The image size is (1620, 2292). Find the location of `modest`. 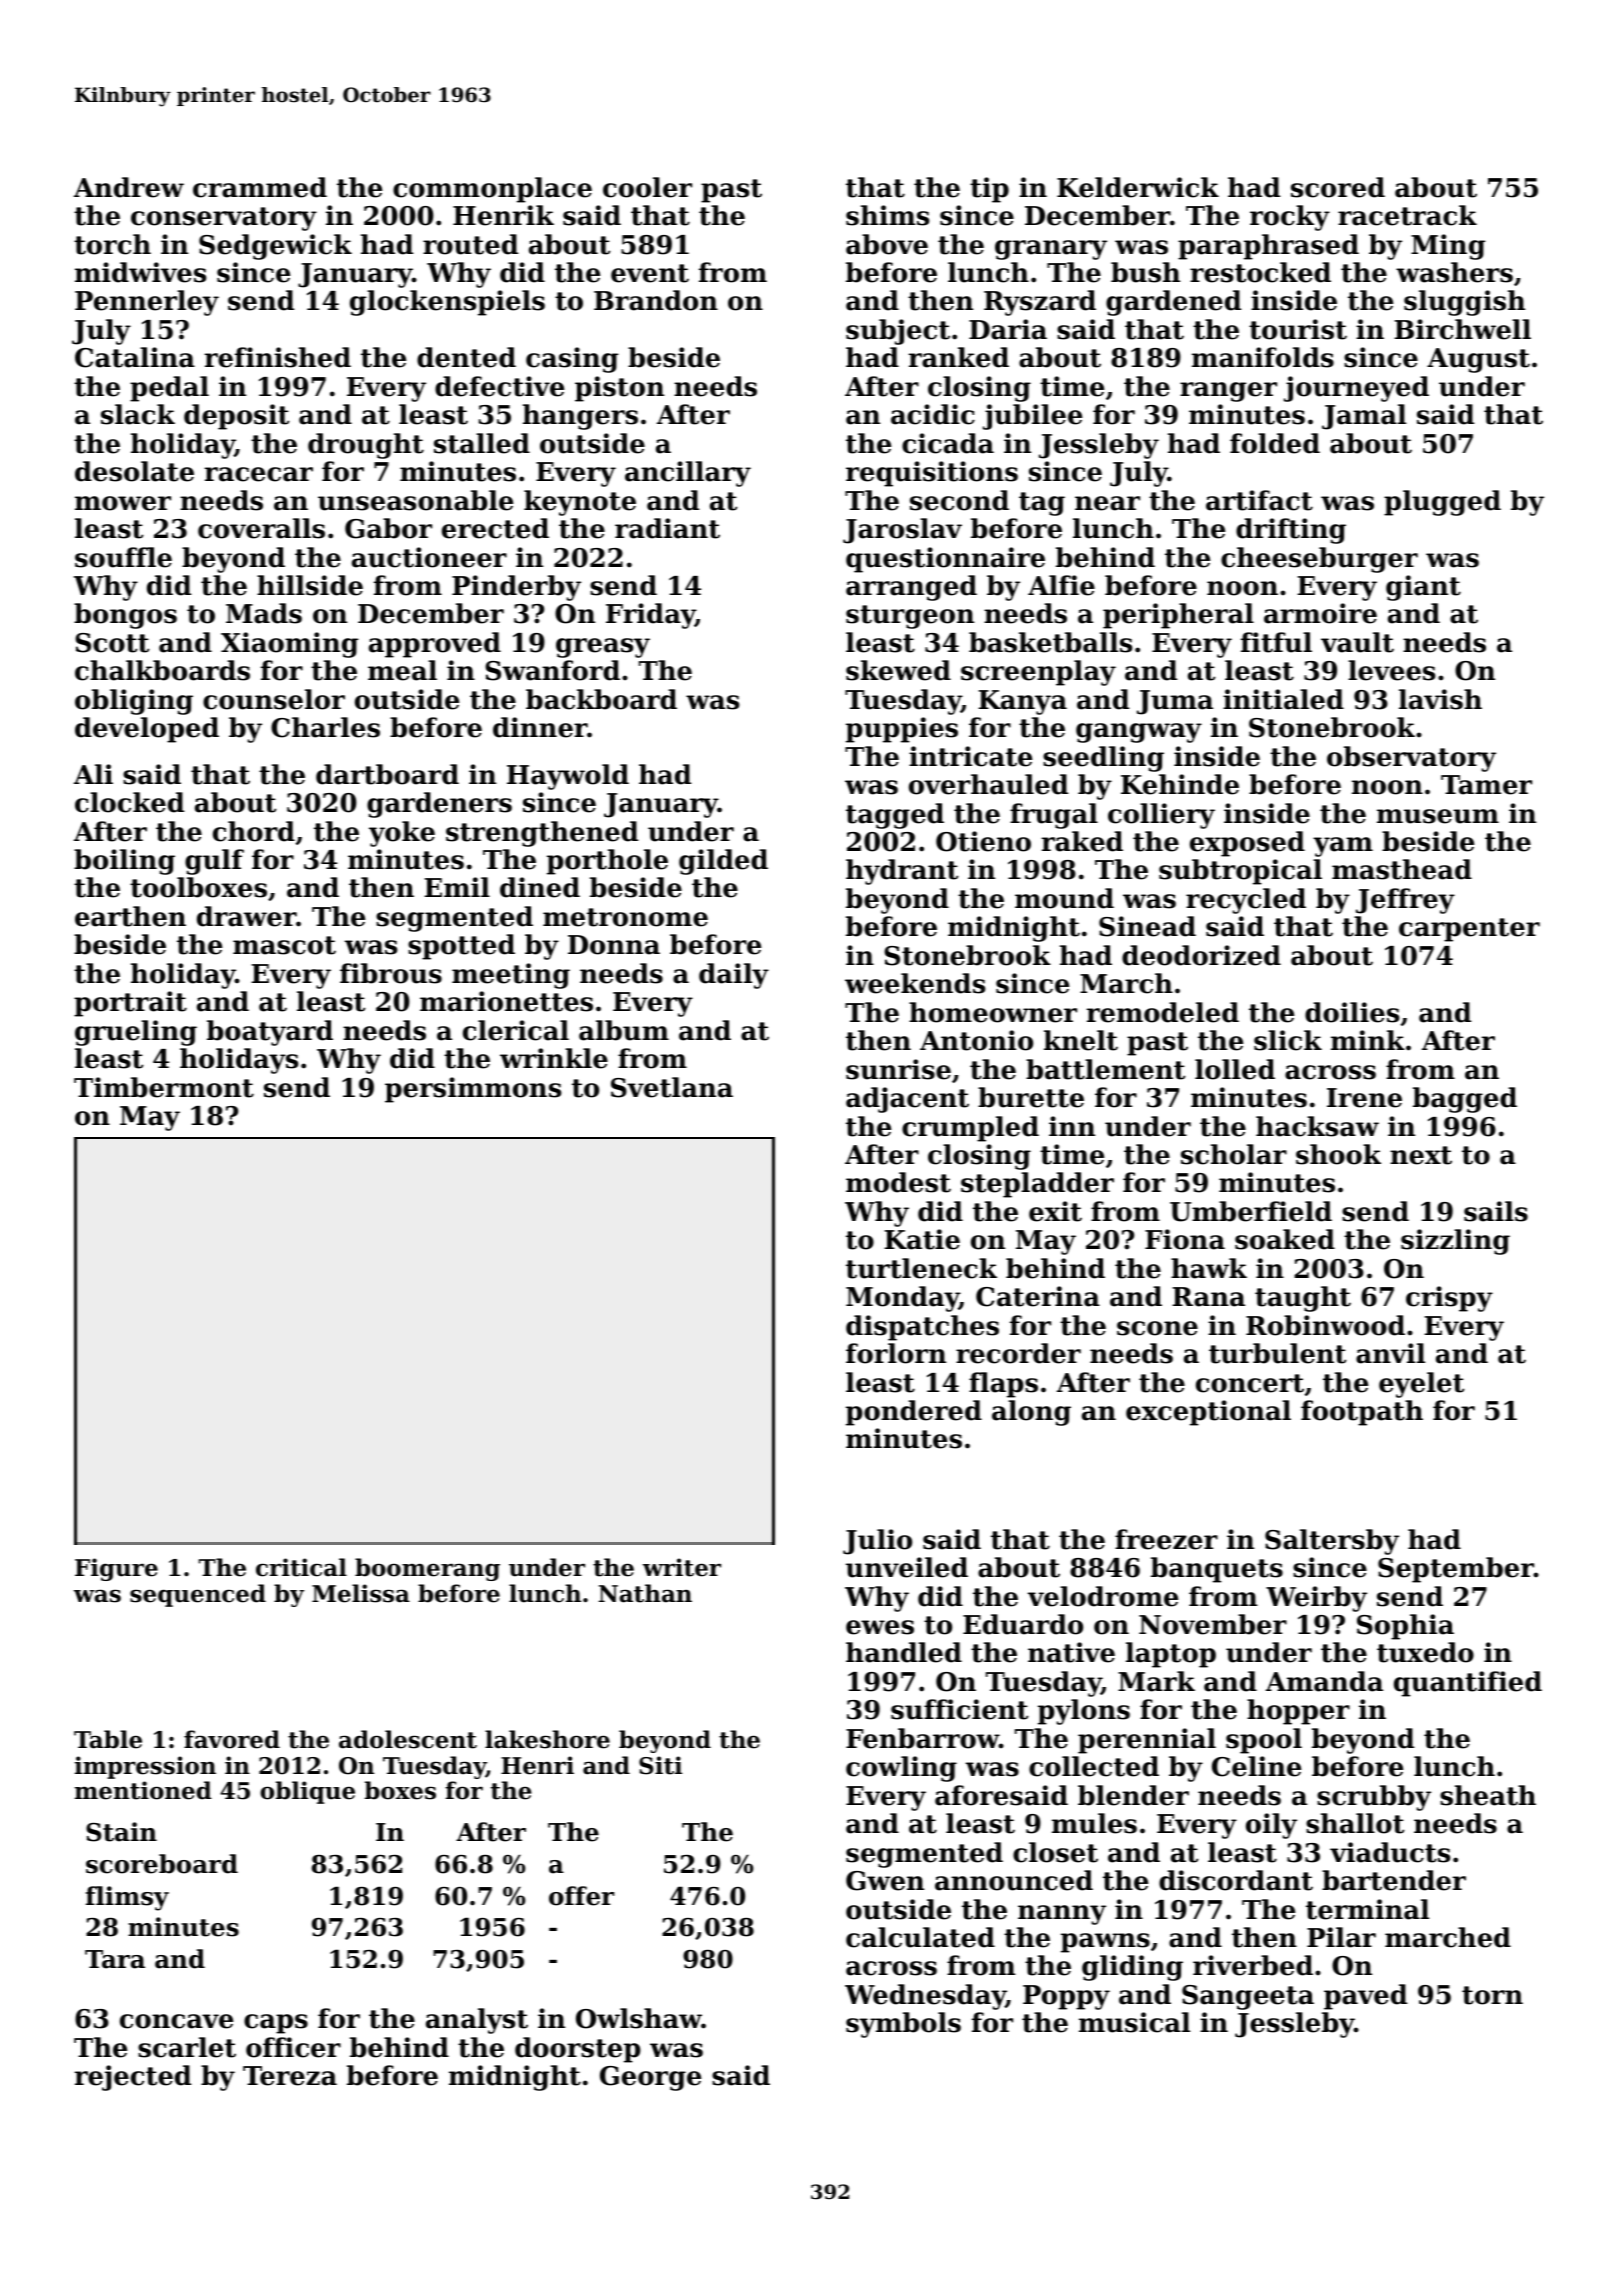

modest is located at coordinates (898, 1182).
